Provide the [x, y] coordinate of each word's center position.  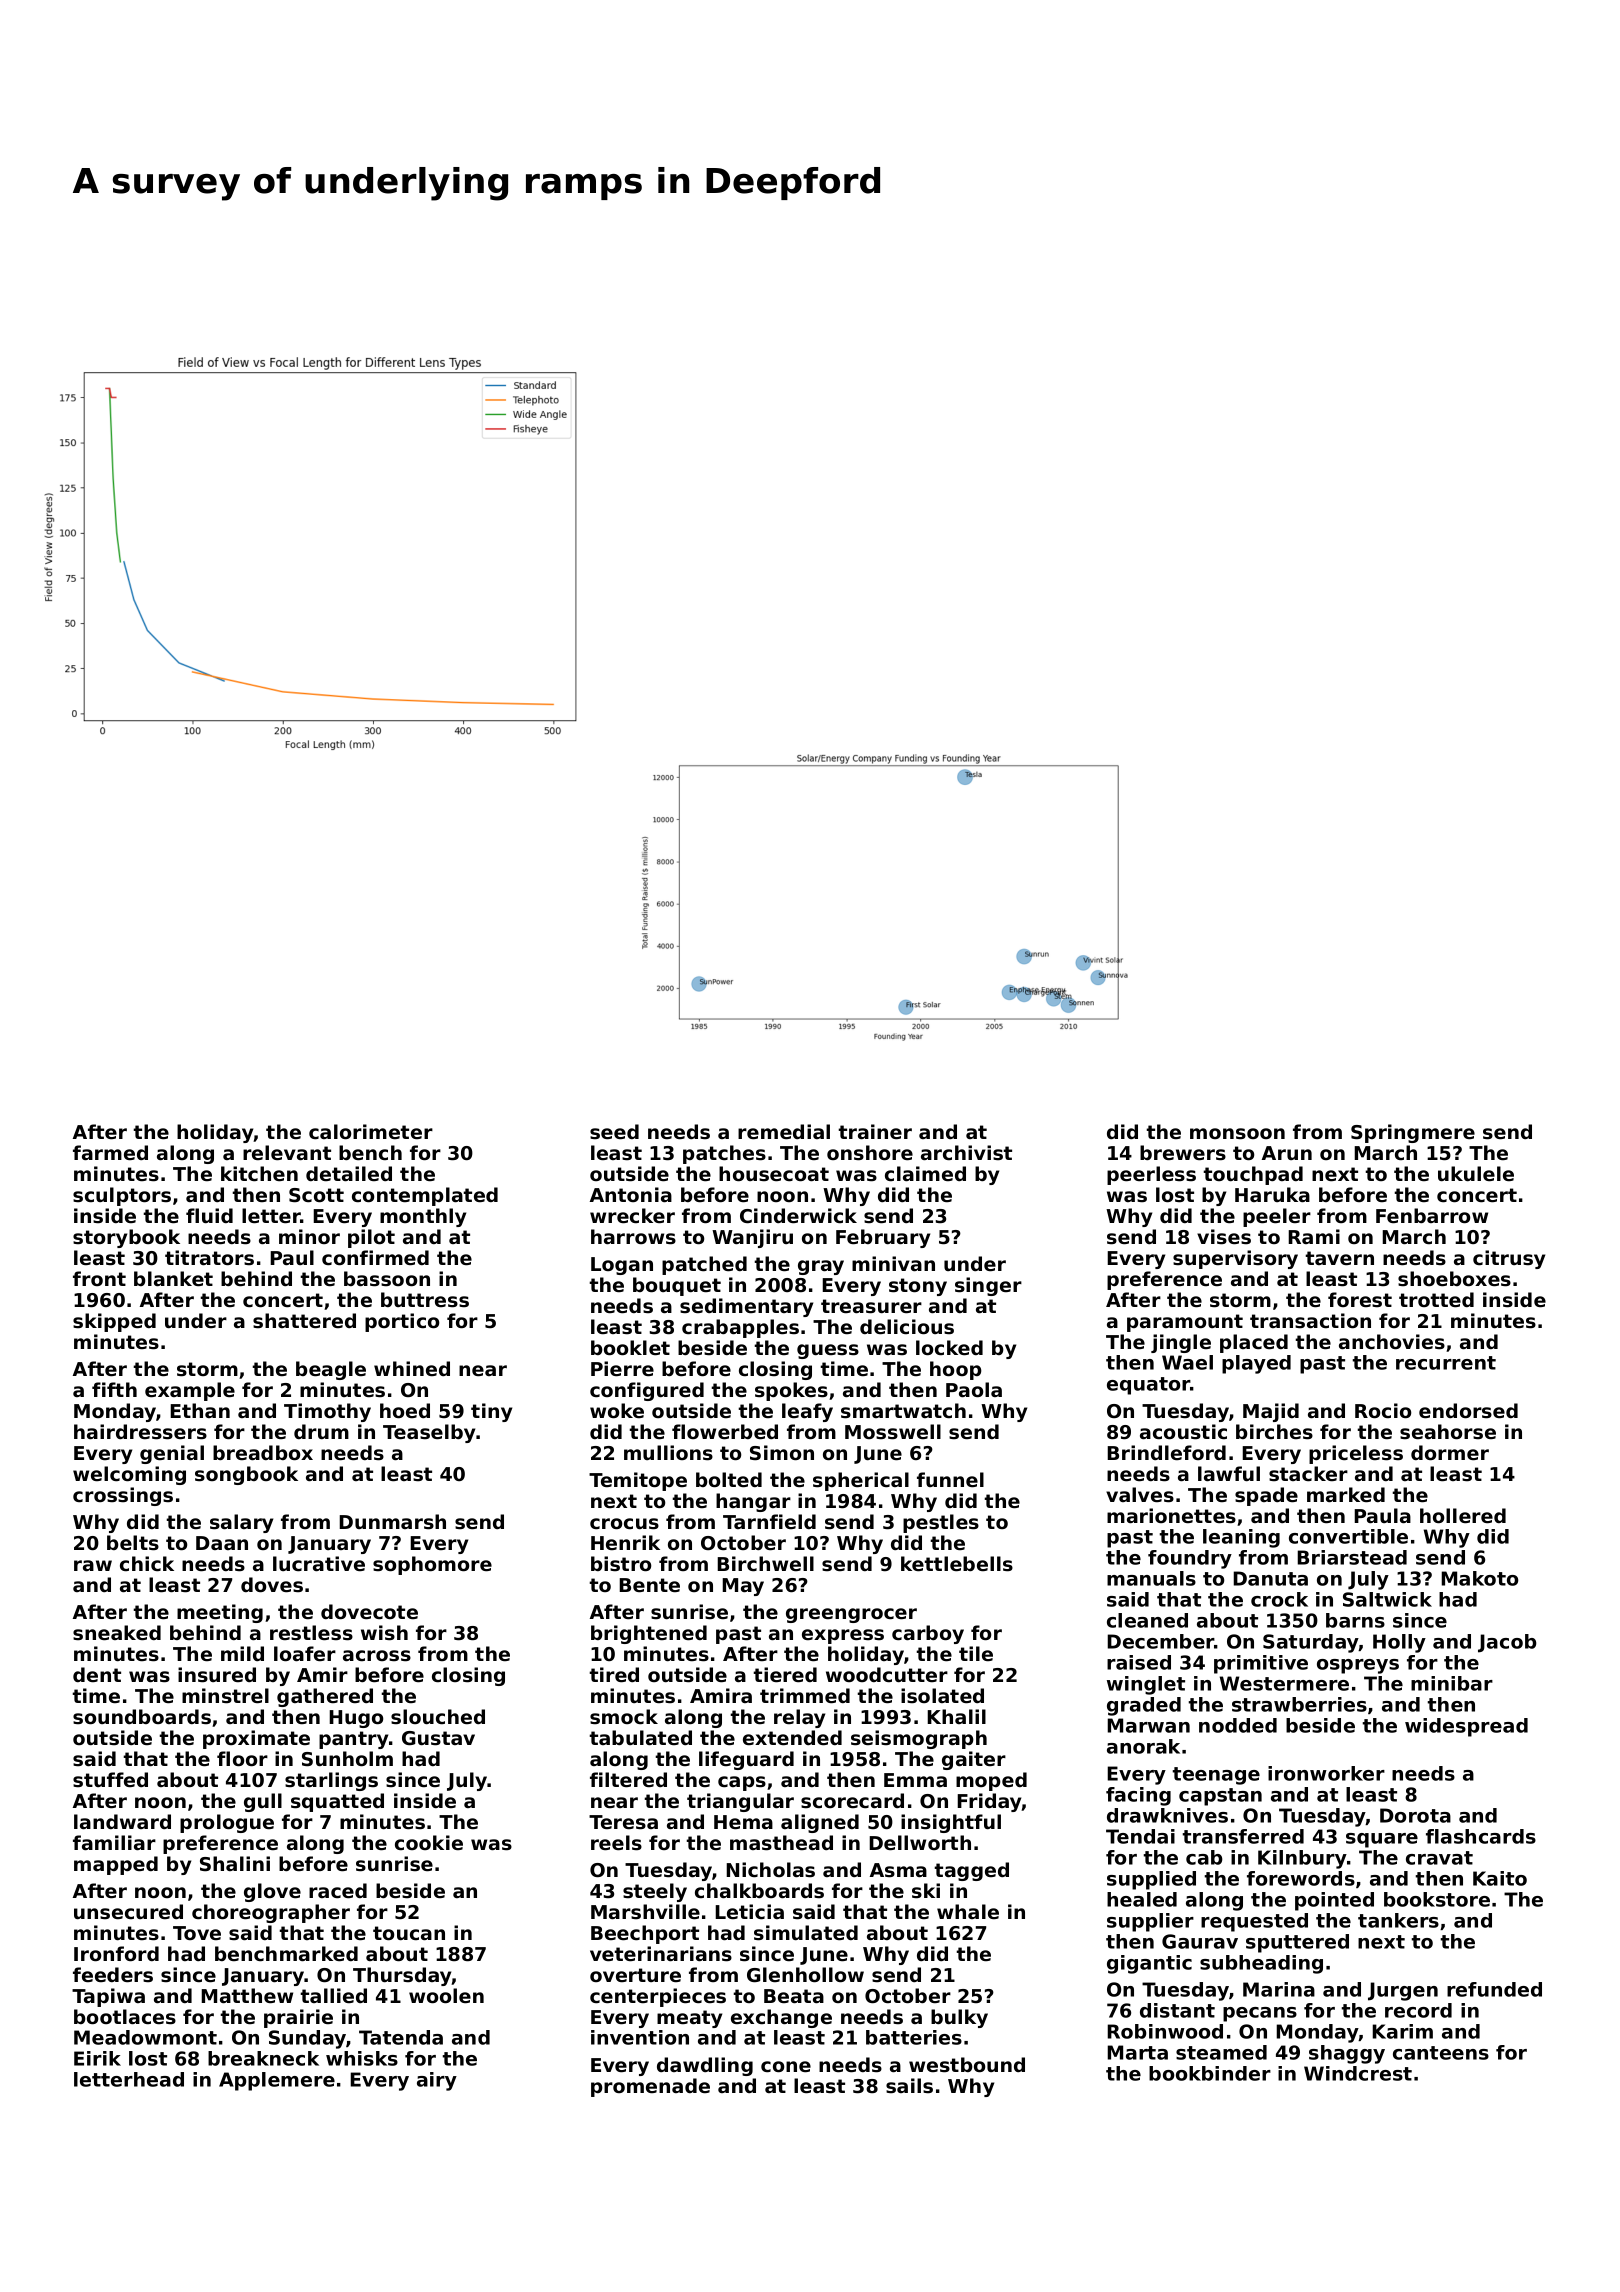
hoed [405, 1410]
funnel [950, 1480]
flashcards [1481, 1836]
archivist [966, 1152]
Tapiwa [108, 1997]
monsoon [1237, 1134]
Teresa [623, 1822]
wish [384, 1633]
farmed [110, 1152]
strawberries [1299, 1704]
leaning [1241, 1538]
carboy [928, 1634]
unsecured [128, 1911]
